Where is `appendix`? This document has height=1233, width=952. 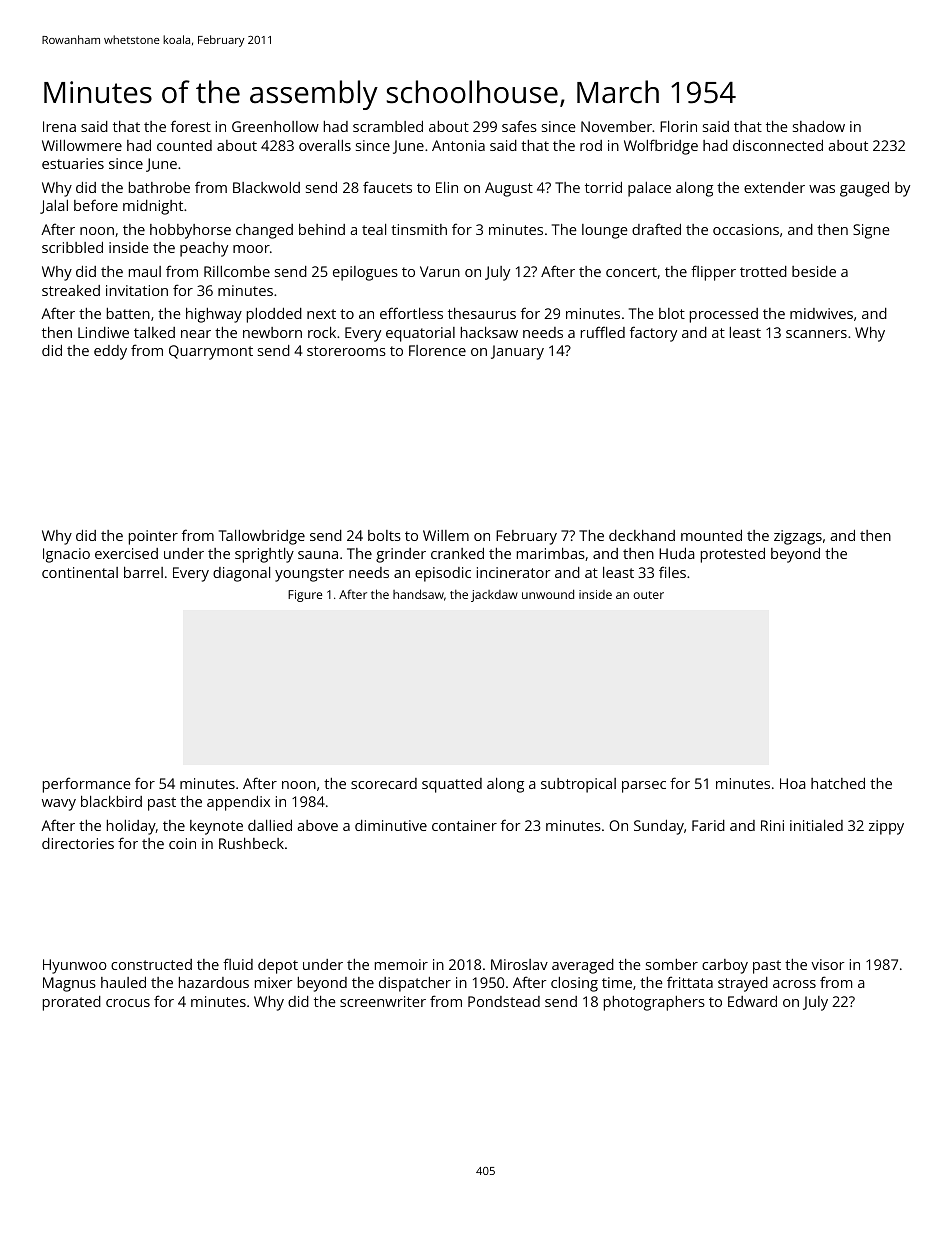 appendix is located at coordinates (238, 803).
